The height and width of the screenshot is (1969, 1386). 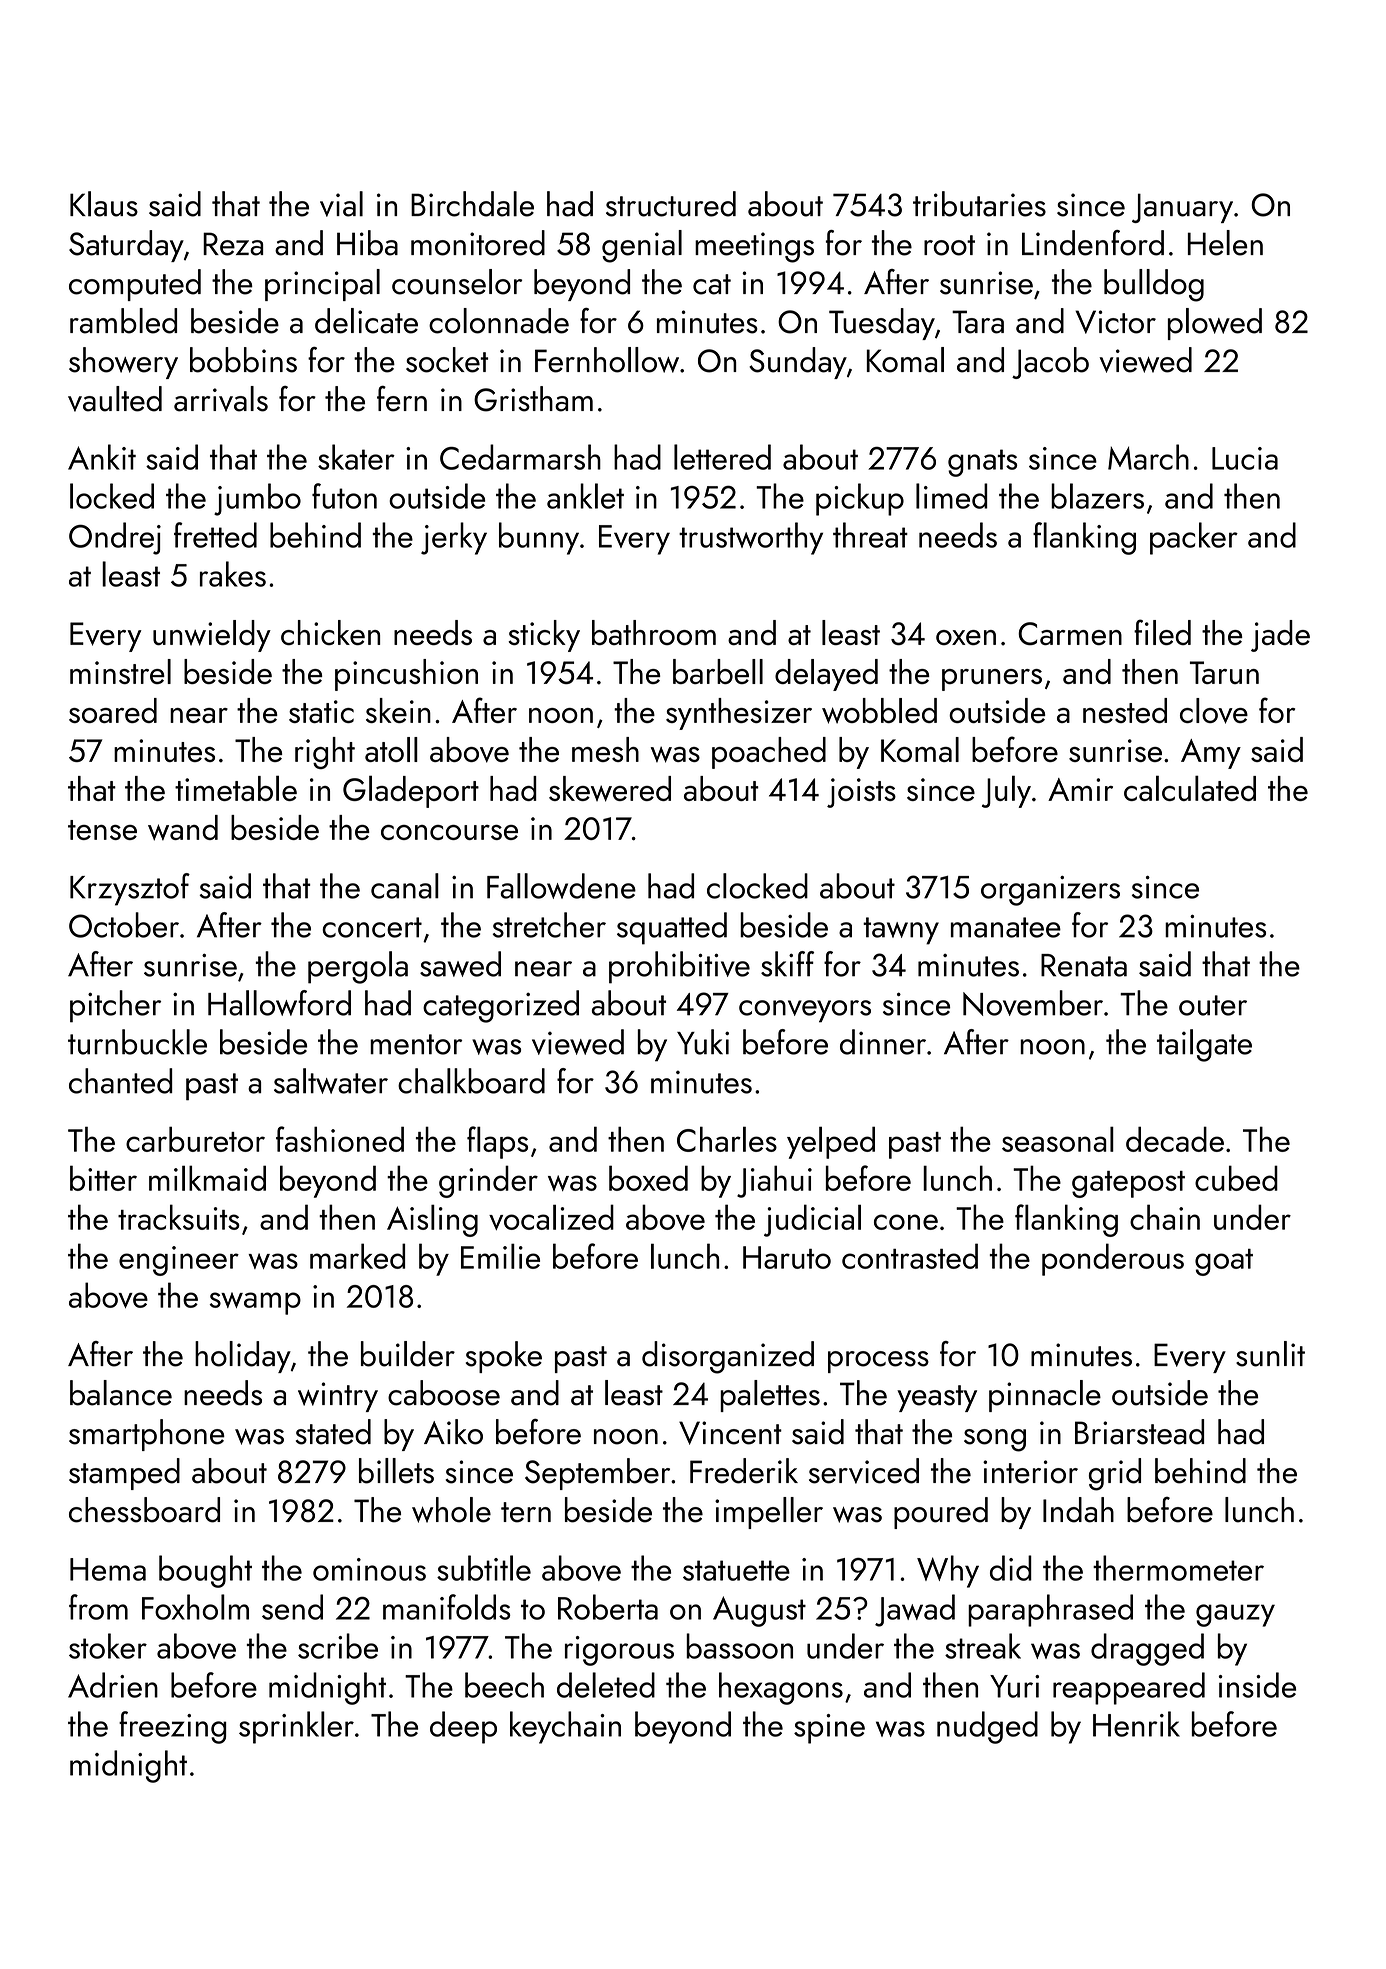 I want to click on pinnacle, so click(x=1045, y=1396).
